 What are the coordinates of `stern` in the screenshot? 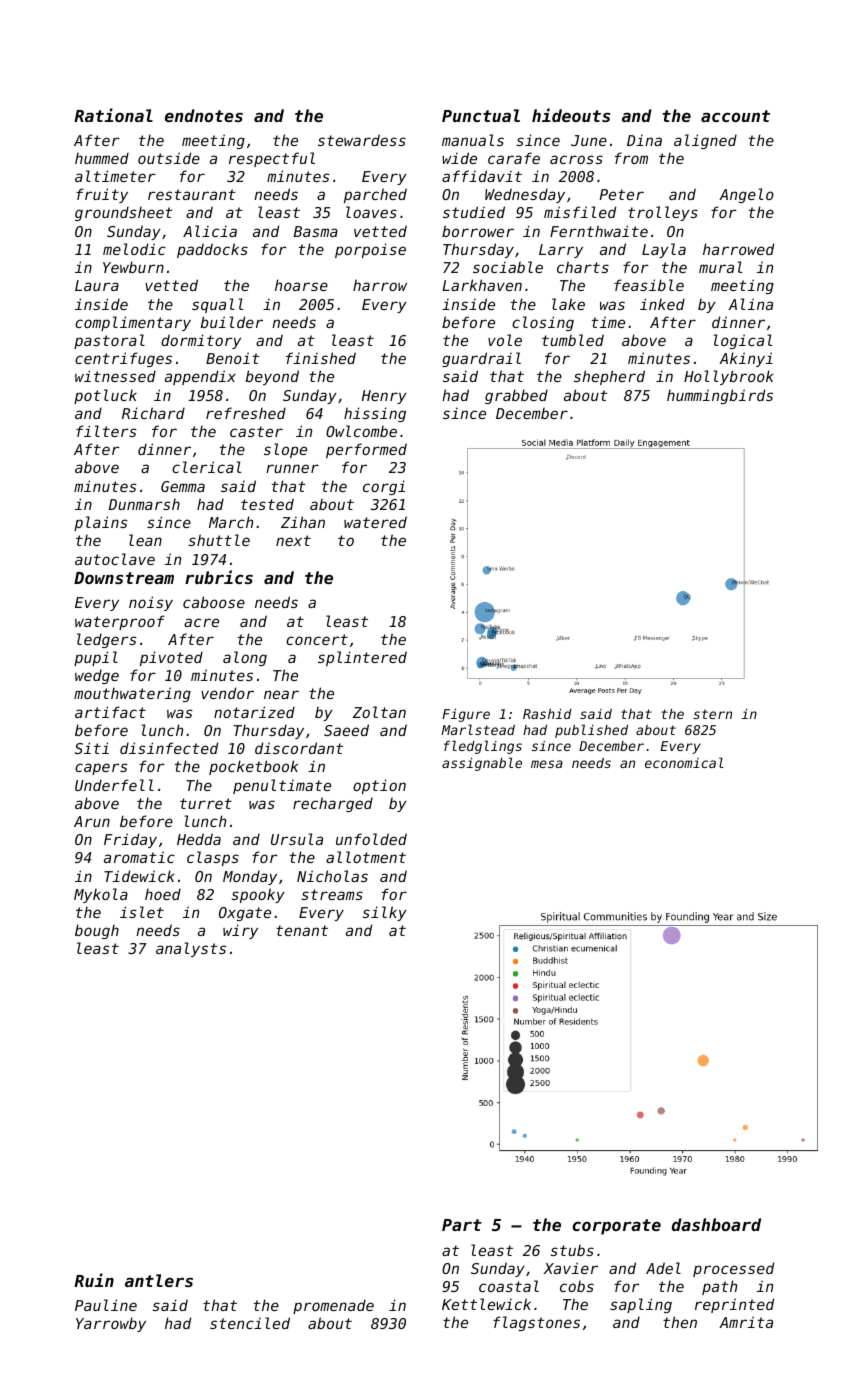 It's located at (712, 714).
